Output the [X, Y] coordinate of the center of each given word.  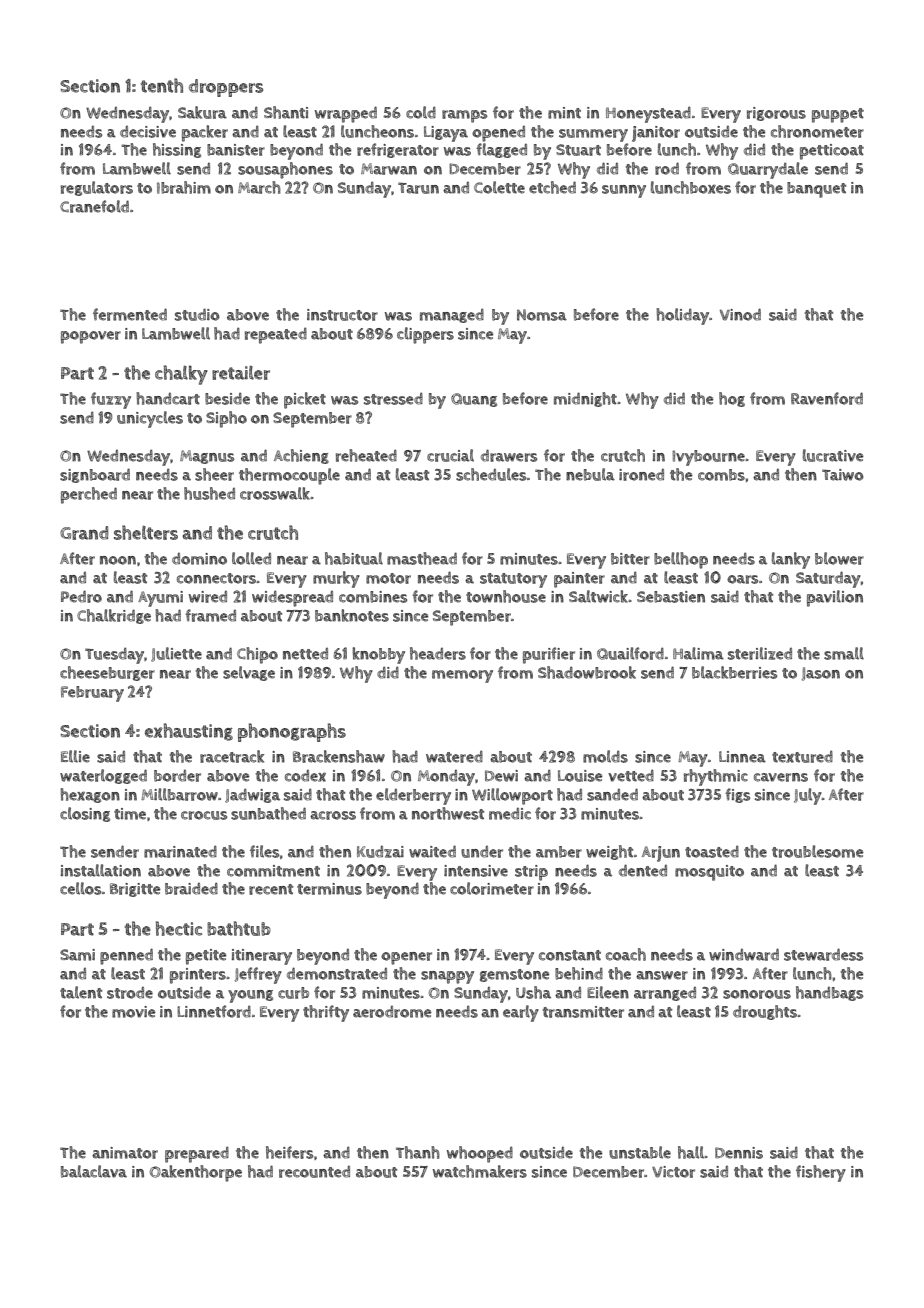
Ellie [75, 756]
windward [744, 954]
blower [839, 558]
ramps [464, 116]
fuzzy [111, 400]
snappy [447, 977]
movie [133, 1012]
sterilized [760, 653]
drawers [509, 455]
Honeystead [648, 115]
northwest [448, 813]
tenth [162, 85]
